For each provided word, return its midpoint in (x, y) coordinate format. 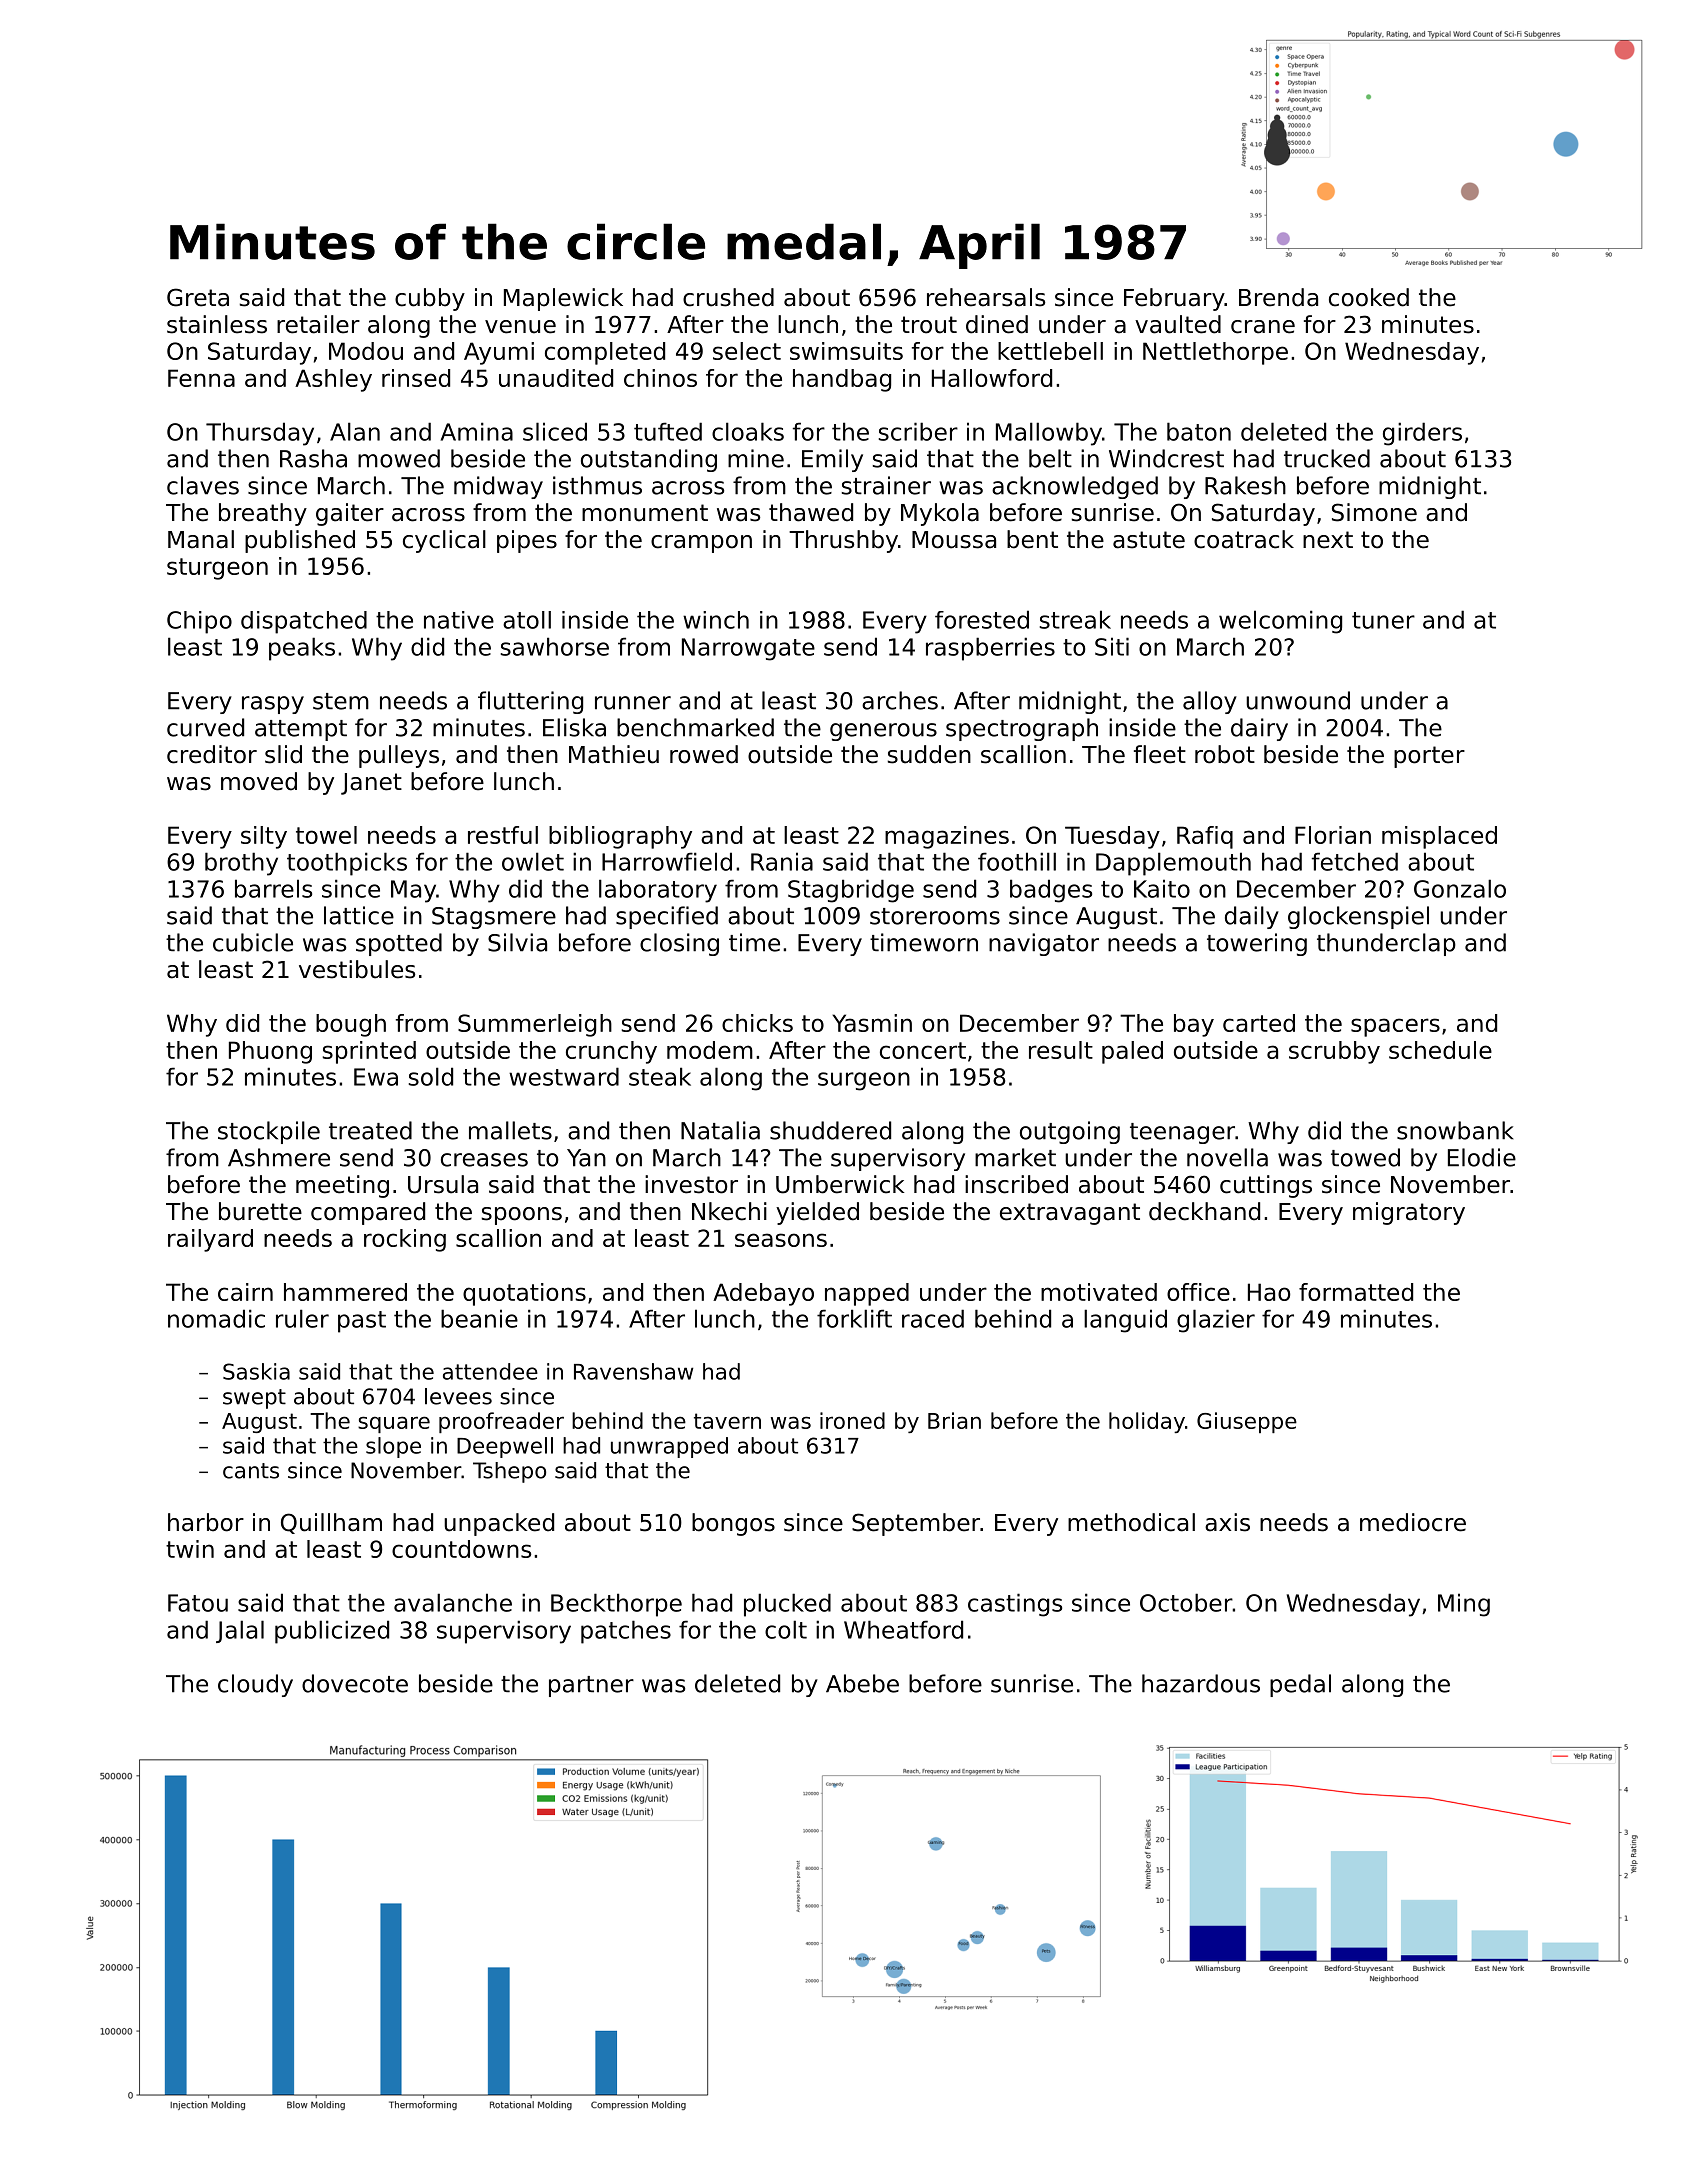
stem (341, 701)
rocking (405, 1240)
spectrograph (1022, 729)
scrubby (1334, 1052)
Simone (1374, 512)
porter (1429, 757)
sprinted (369, 1052)
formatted (1356, 1292)
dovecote (355, 1683)
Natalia (720, 1130)
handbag (842, 380)
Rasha (313, 458)
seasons (781, 1240)
